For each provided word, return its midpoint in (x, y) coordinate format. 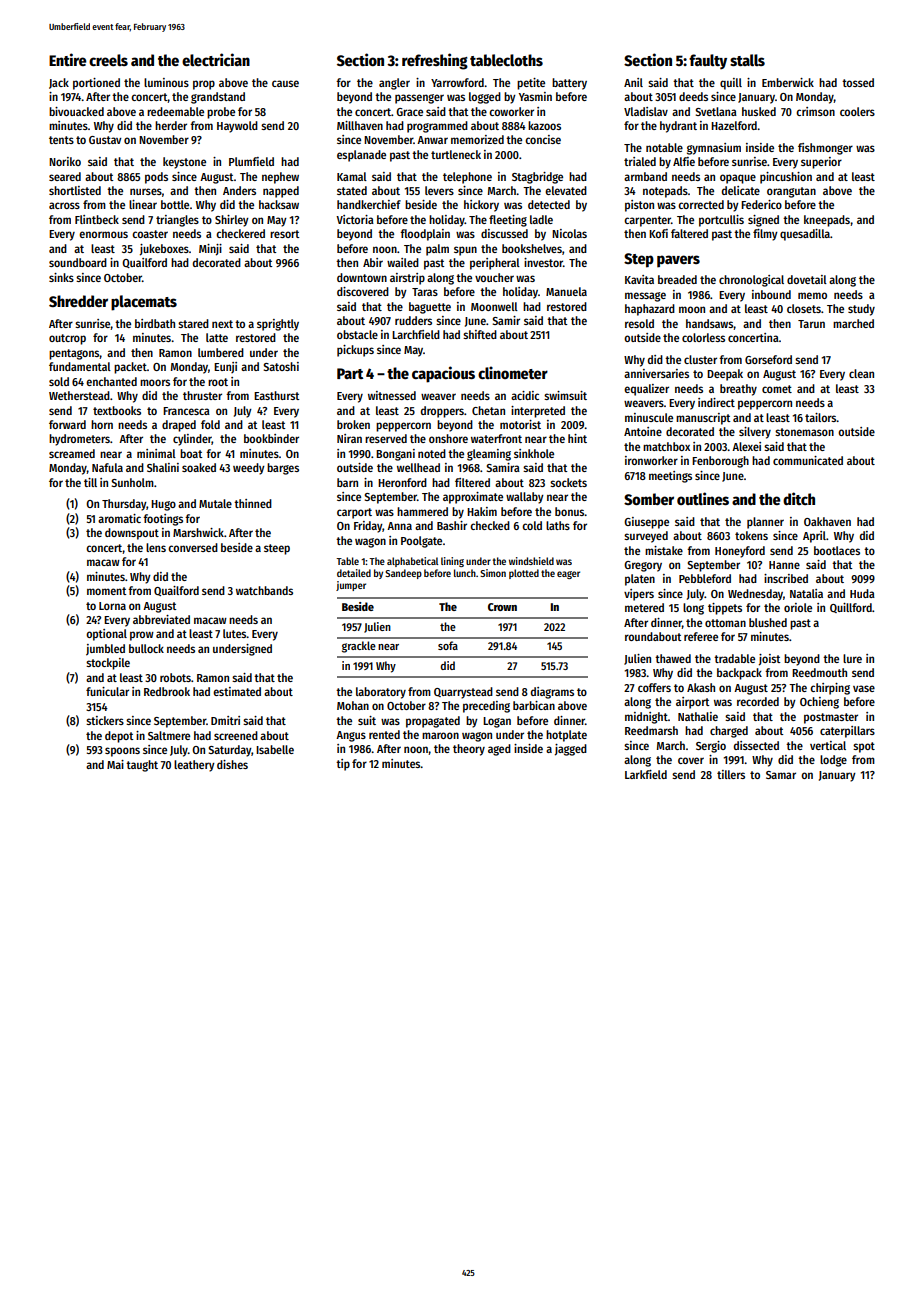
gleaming (489, 455)
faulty (708, 62)
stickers (105, 720)
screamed (72, 453)
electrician (216, 59)
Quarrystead (463, 693)
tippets (725, 609)
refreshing (435, 61)
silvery (755, 433)
